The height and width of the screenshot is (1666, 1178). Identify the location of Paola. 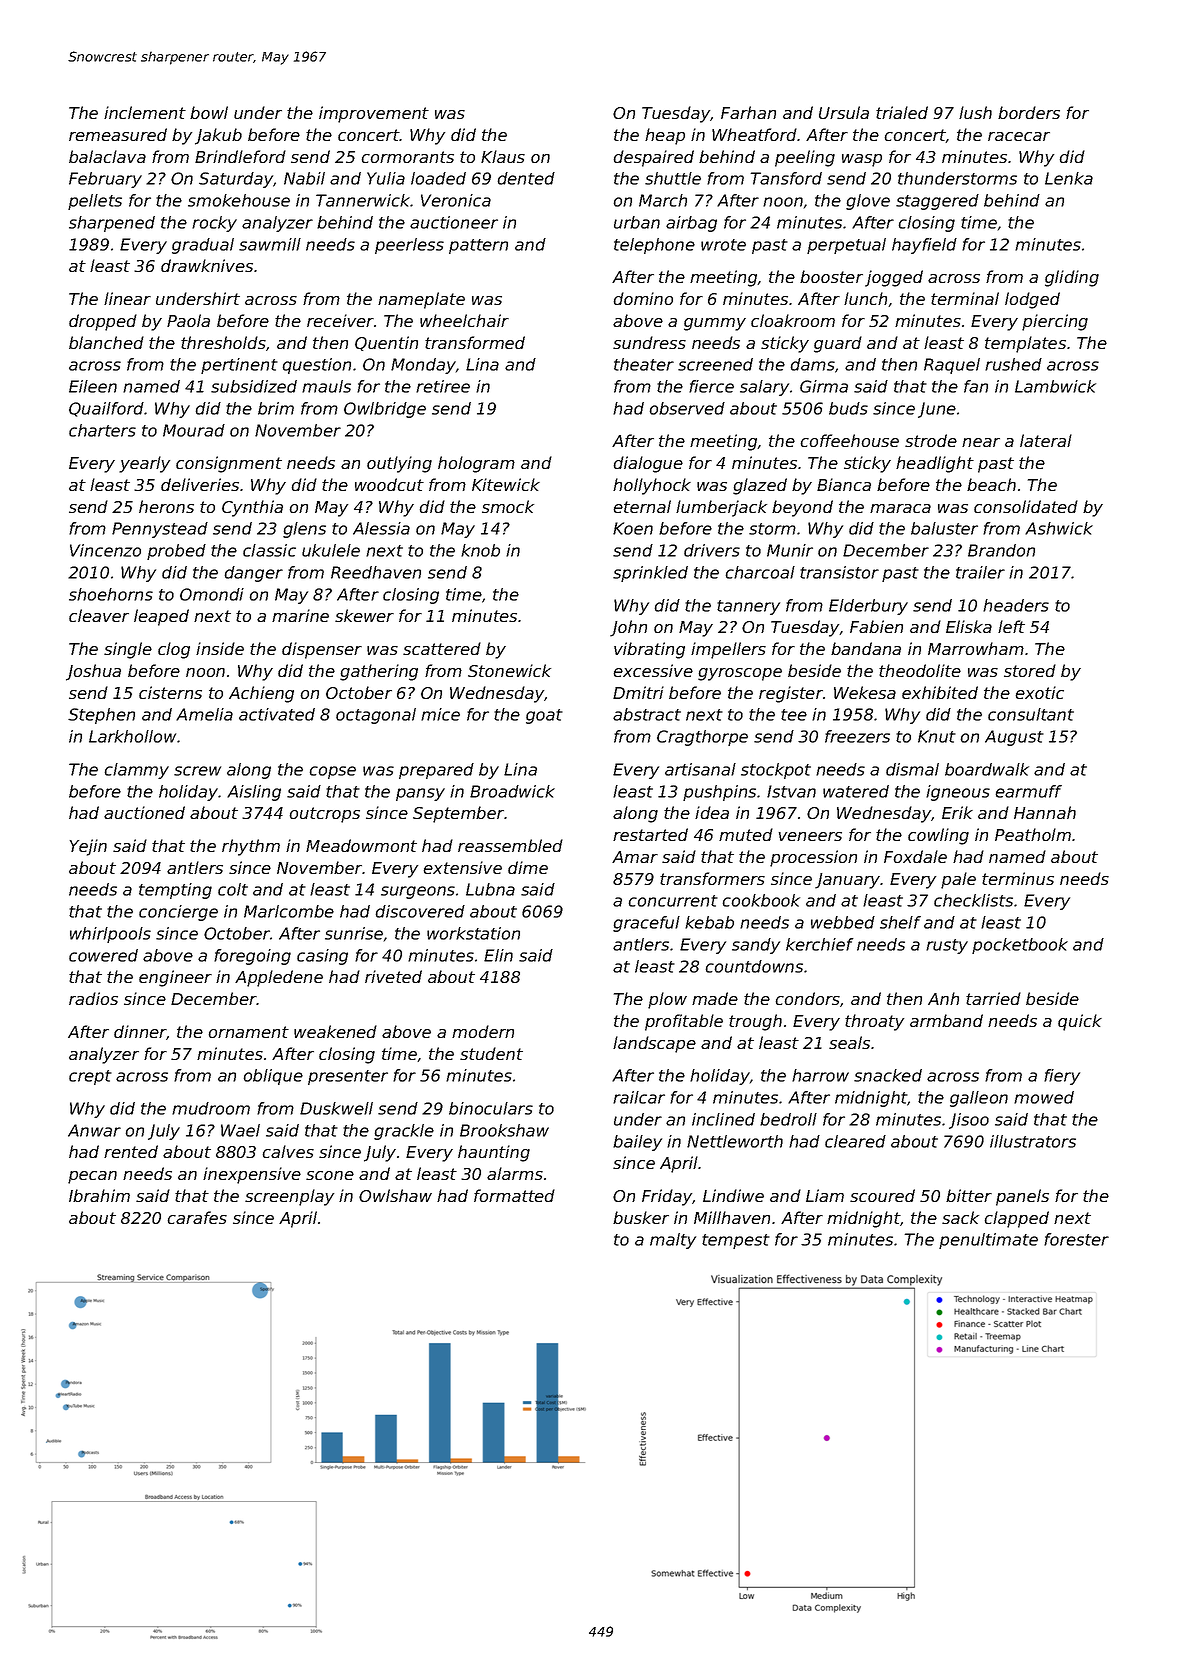
(188, 320).
